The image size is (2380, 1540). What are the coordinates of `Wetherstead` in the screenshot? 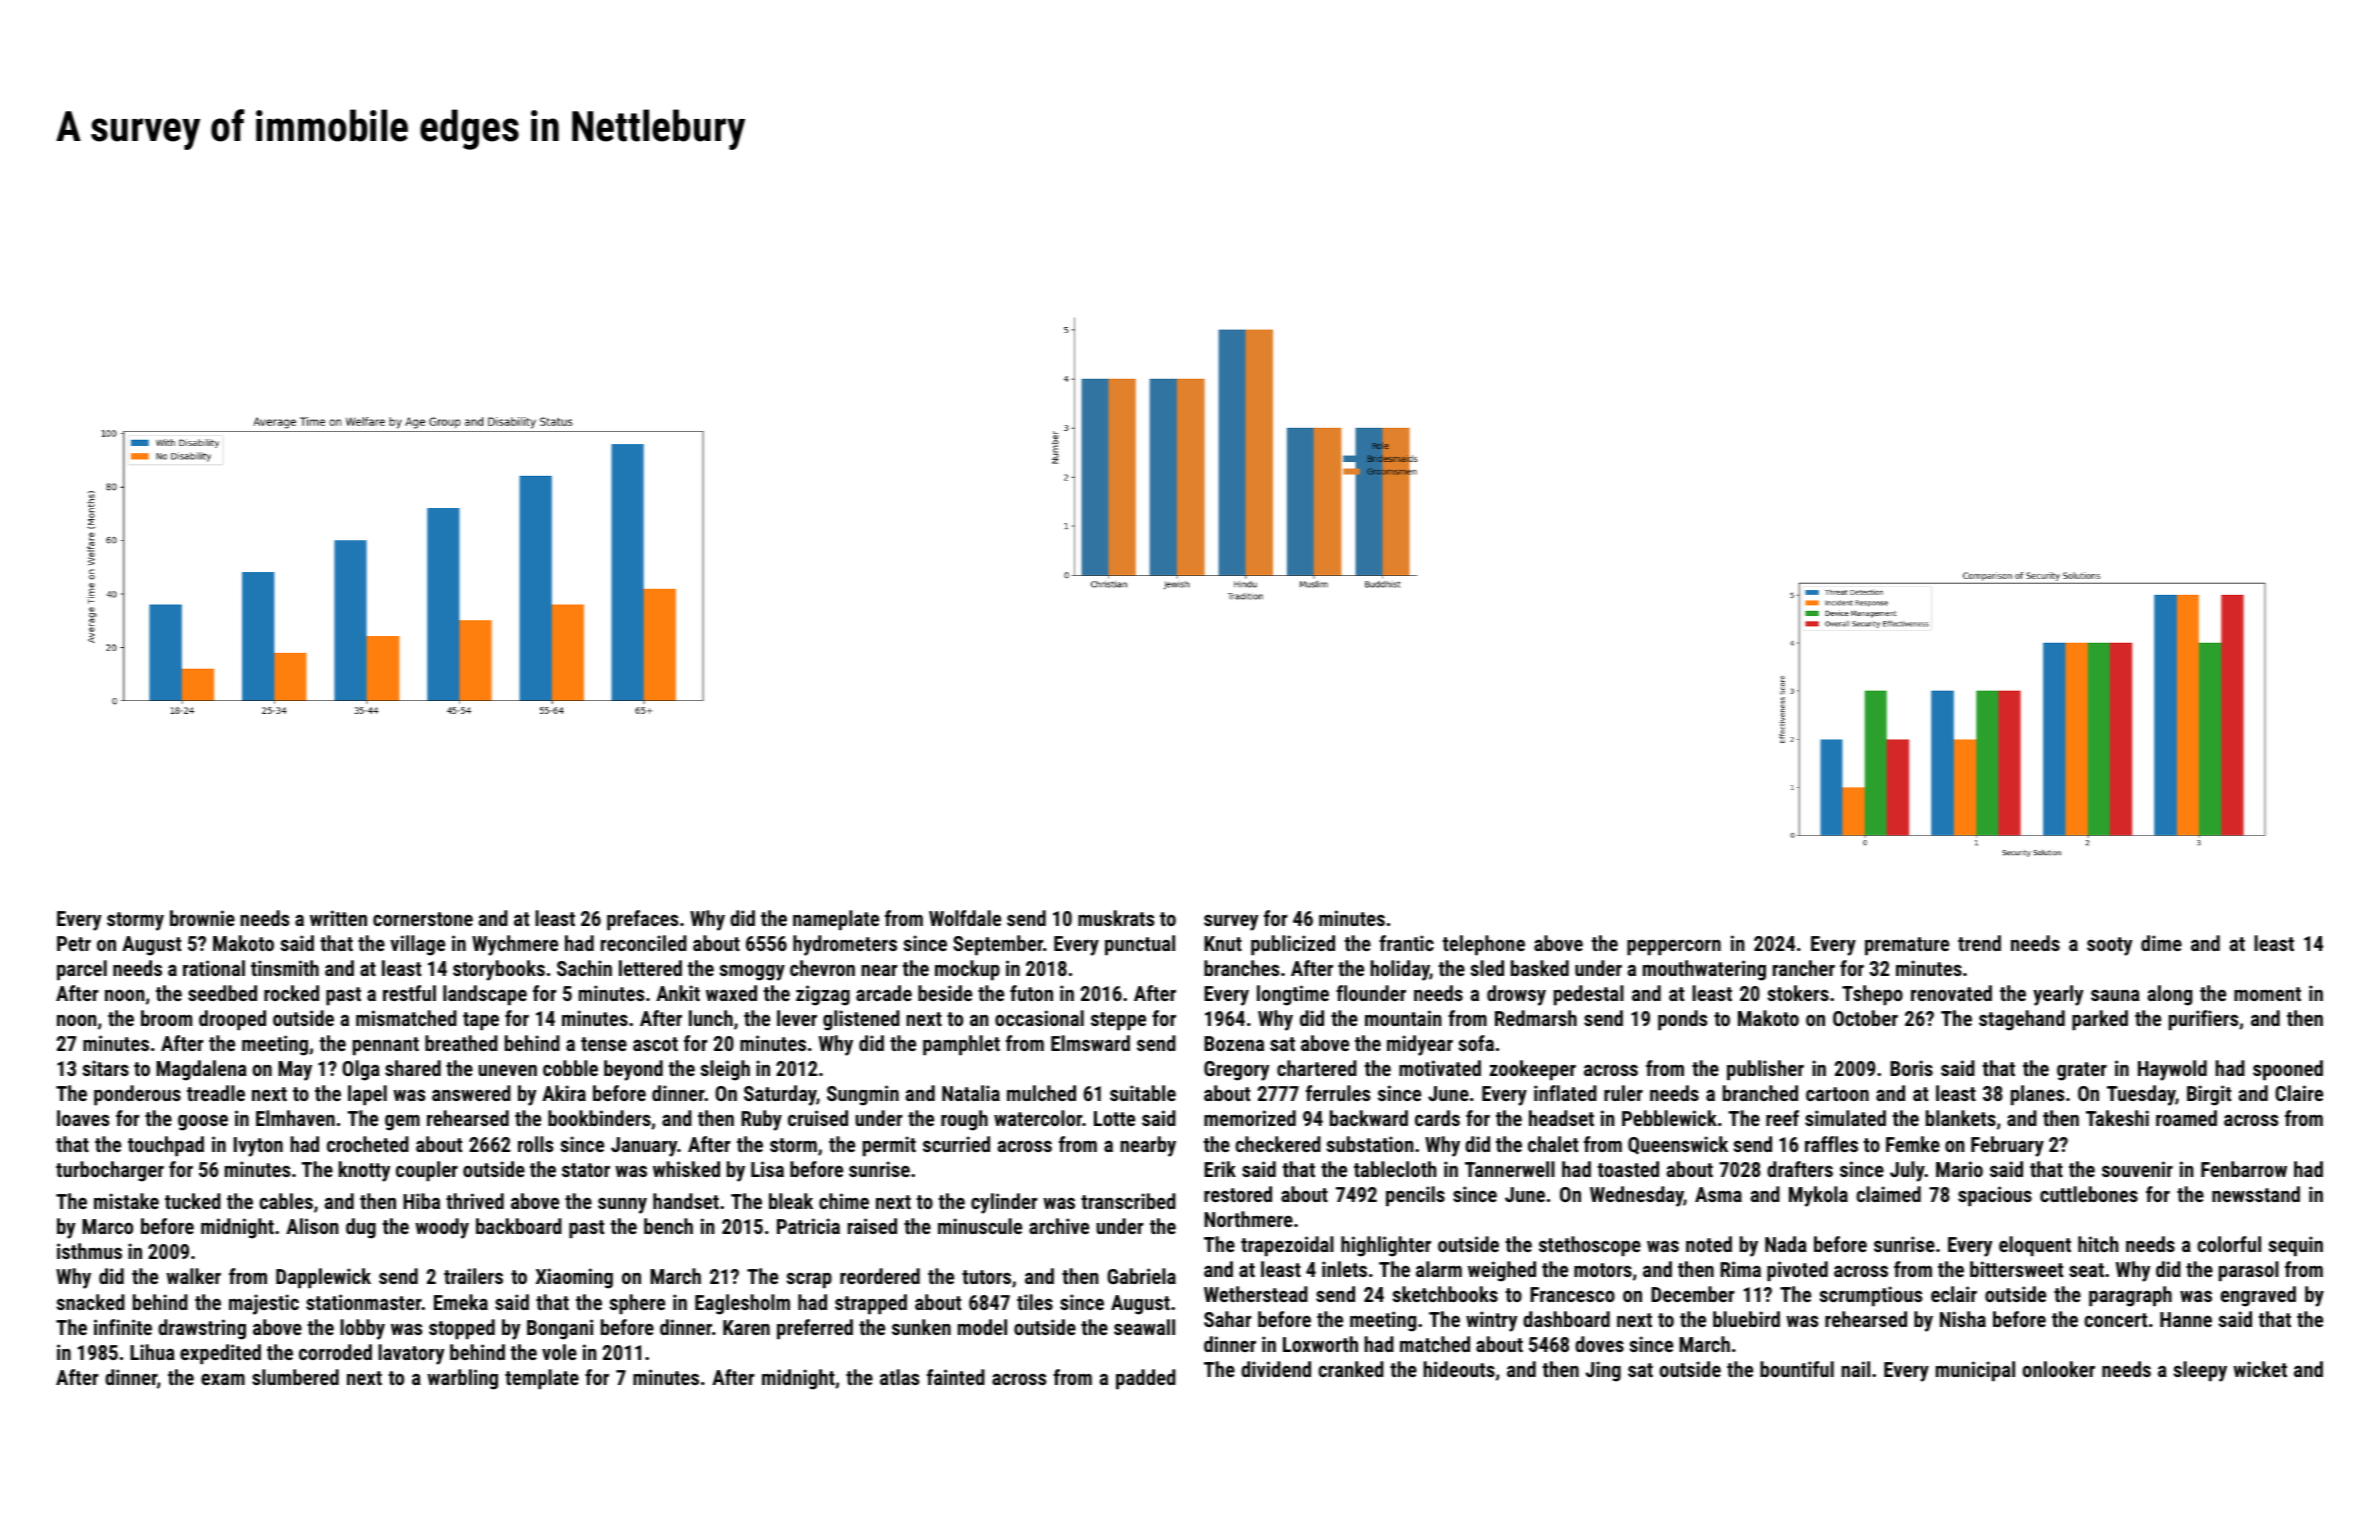 It's located at (1256, 1294).
